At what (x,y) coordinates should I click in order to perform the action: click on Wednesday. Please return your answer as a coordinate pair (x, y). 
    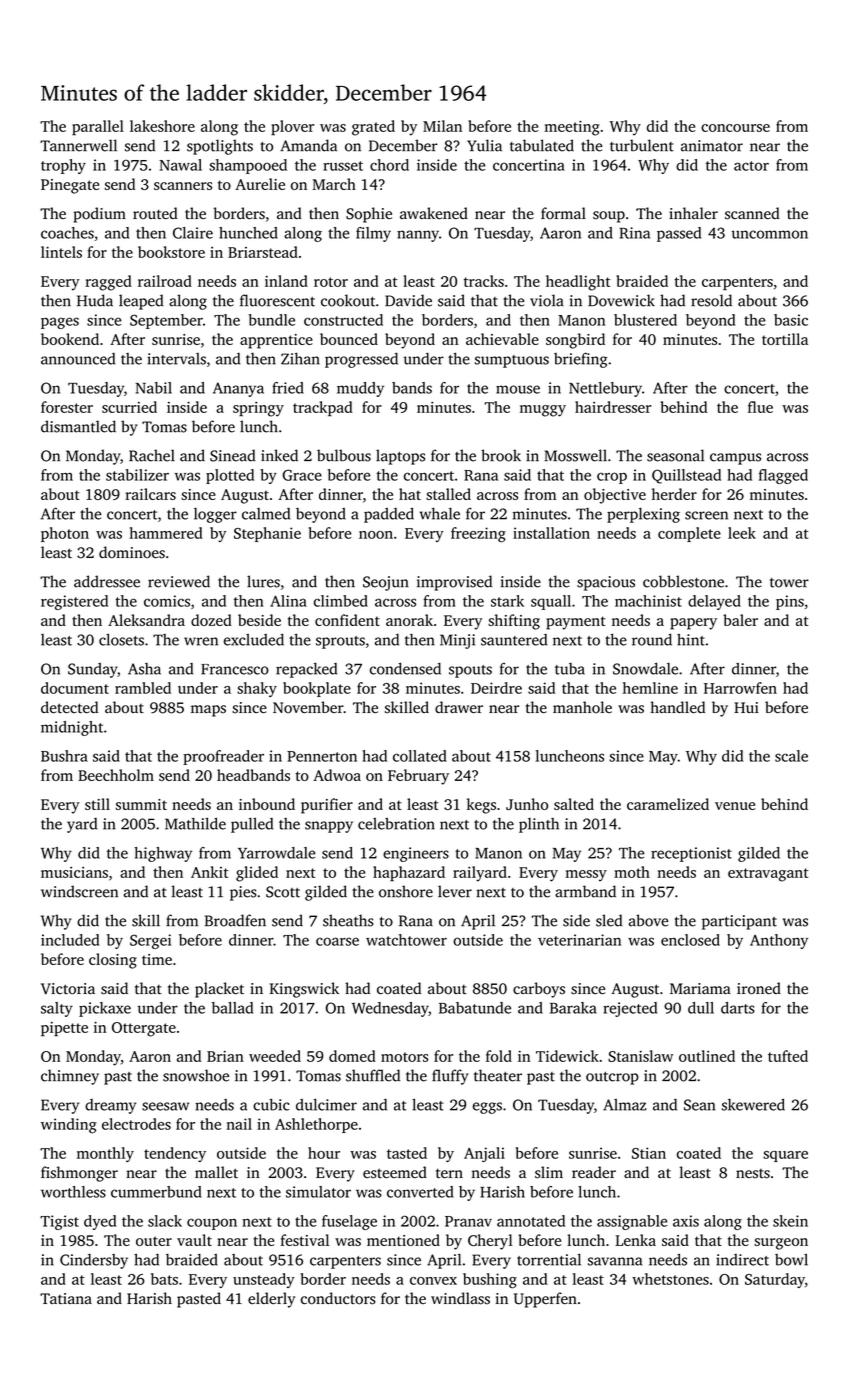
    Looking at the image, I should click on (390, 1009).
